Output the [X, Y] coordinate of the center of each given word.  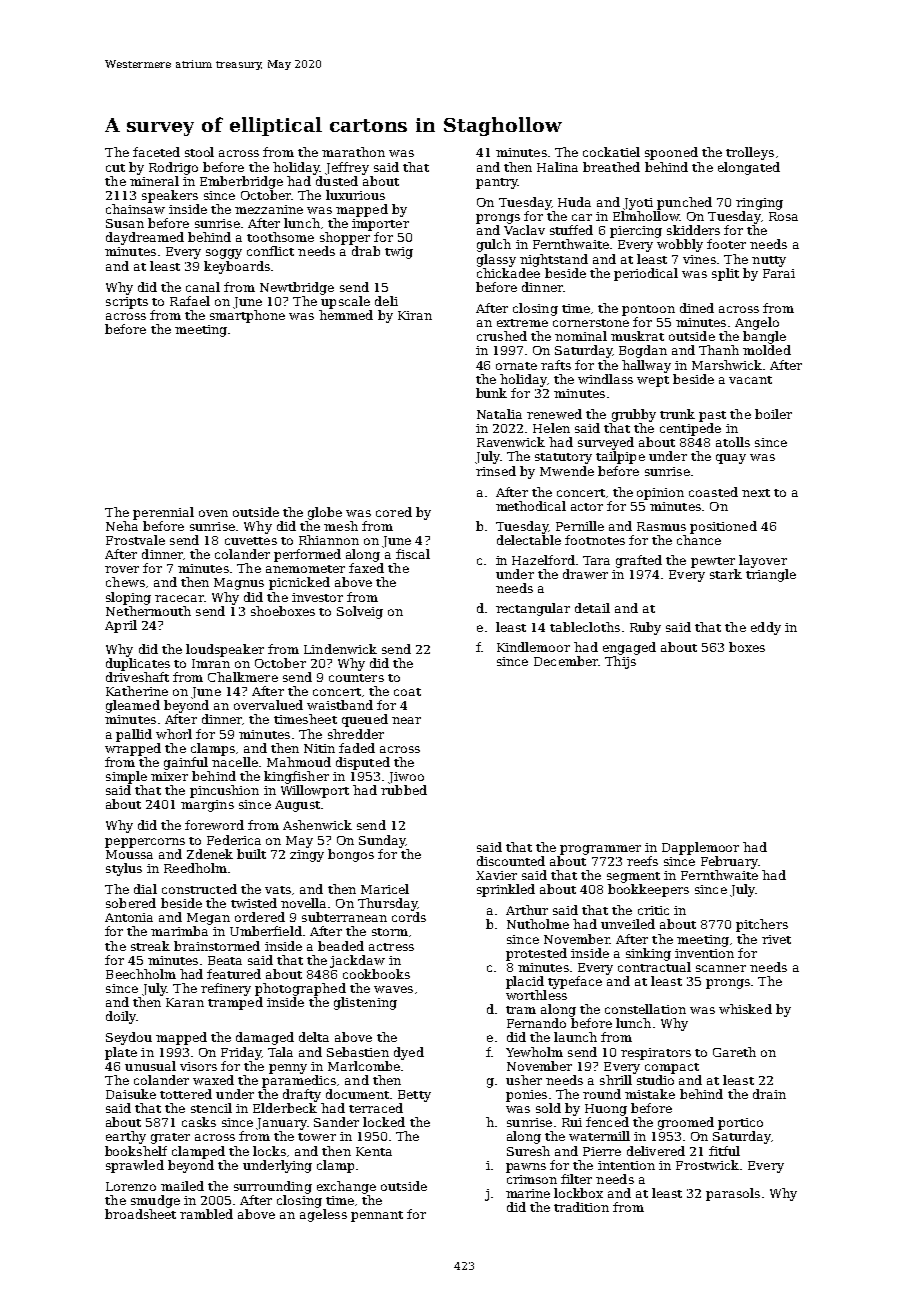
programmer [600, 850]
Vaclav [524, 230]
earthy [126, 1137]
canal [203, 287]
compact [672, 1068]
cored [394, 512]
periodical [646, 274]
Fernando [536, 1023]
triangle [771, 575]
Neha [122, 526]
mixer [169, 776]
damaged [265, 1038]
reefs [642, 861]
